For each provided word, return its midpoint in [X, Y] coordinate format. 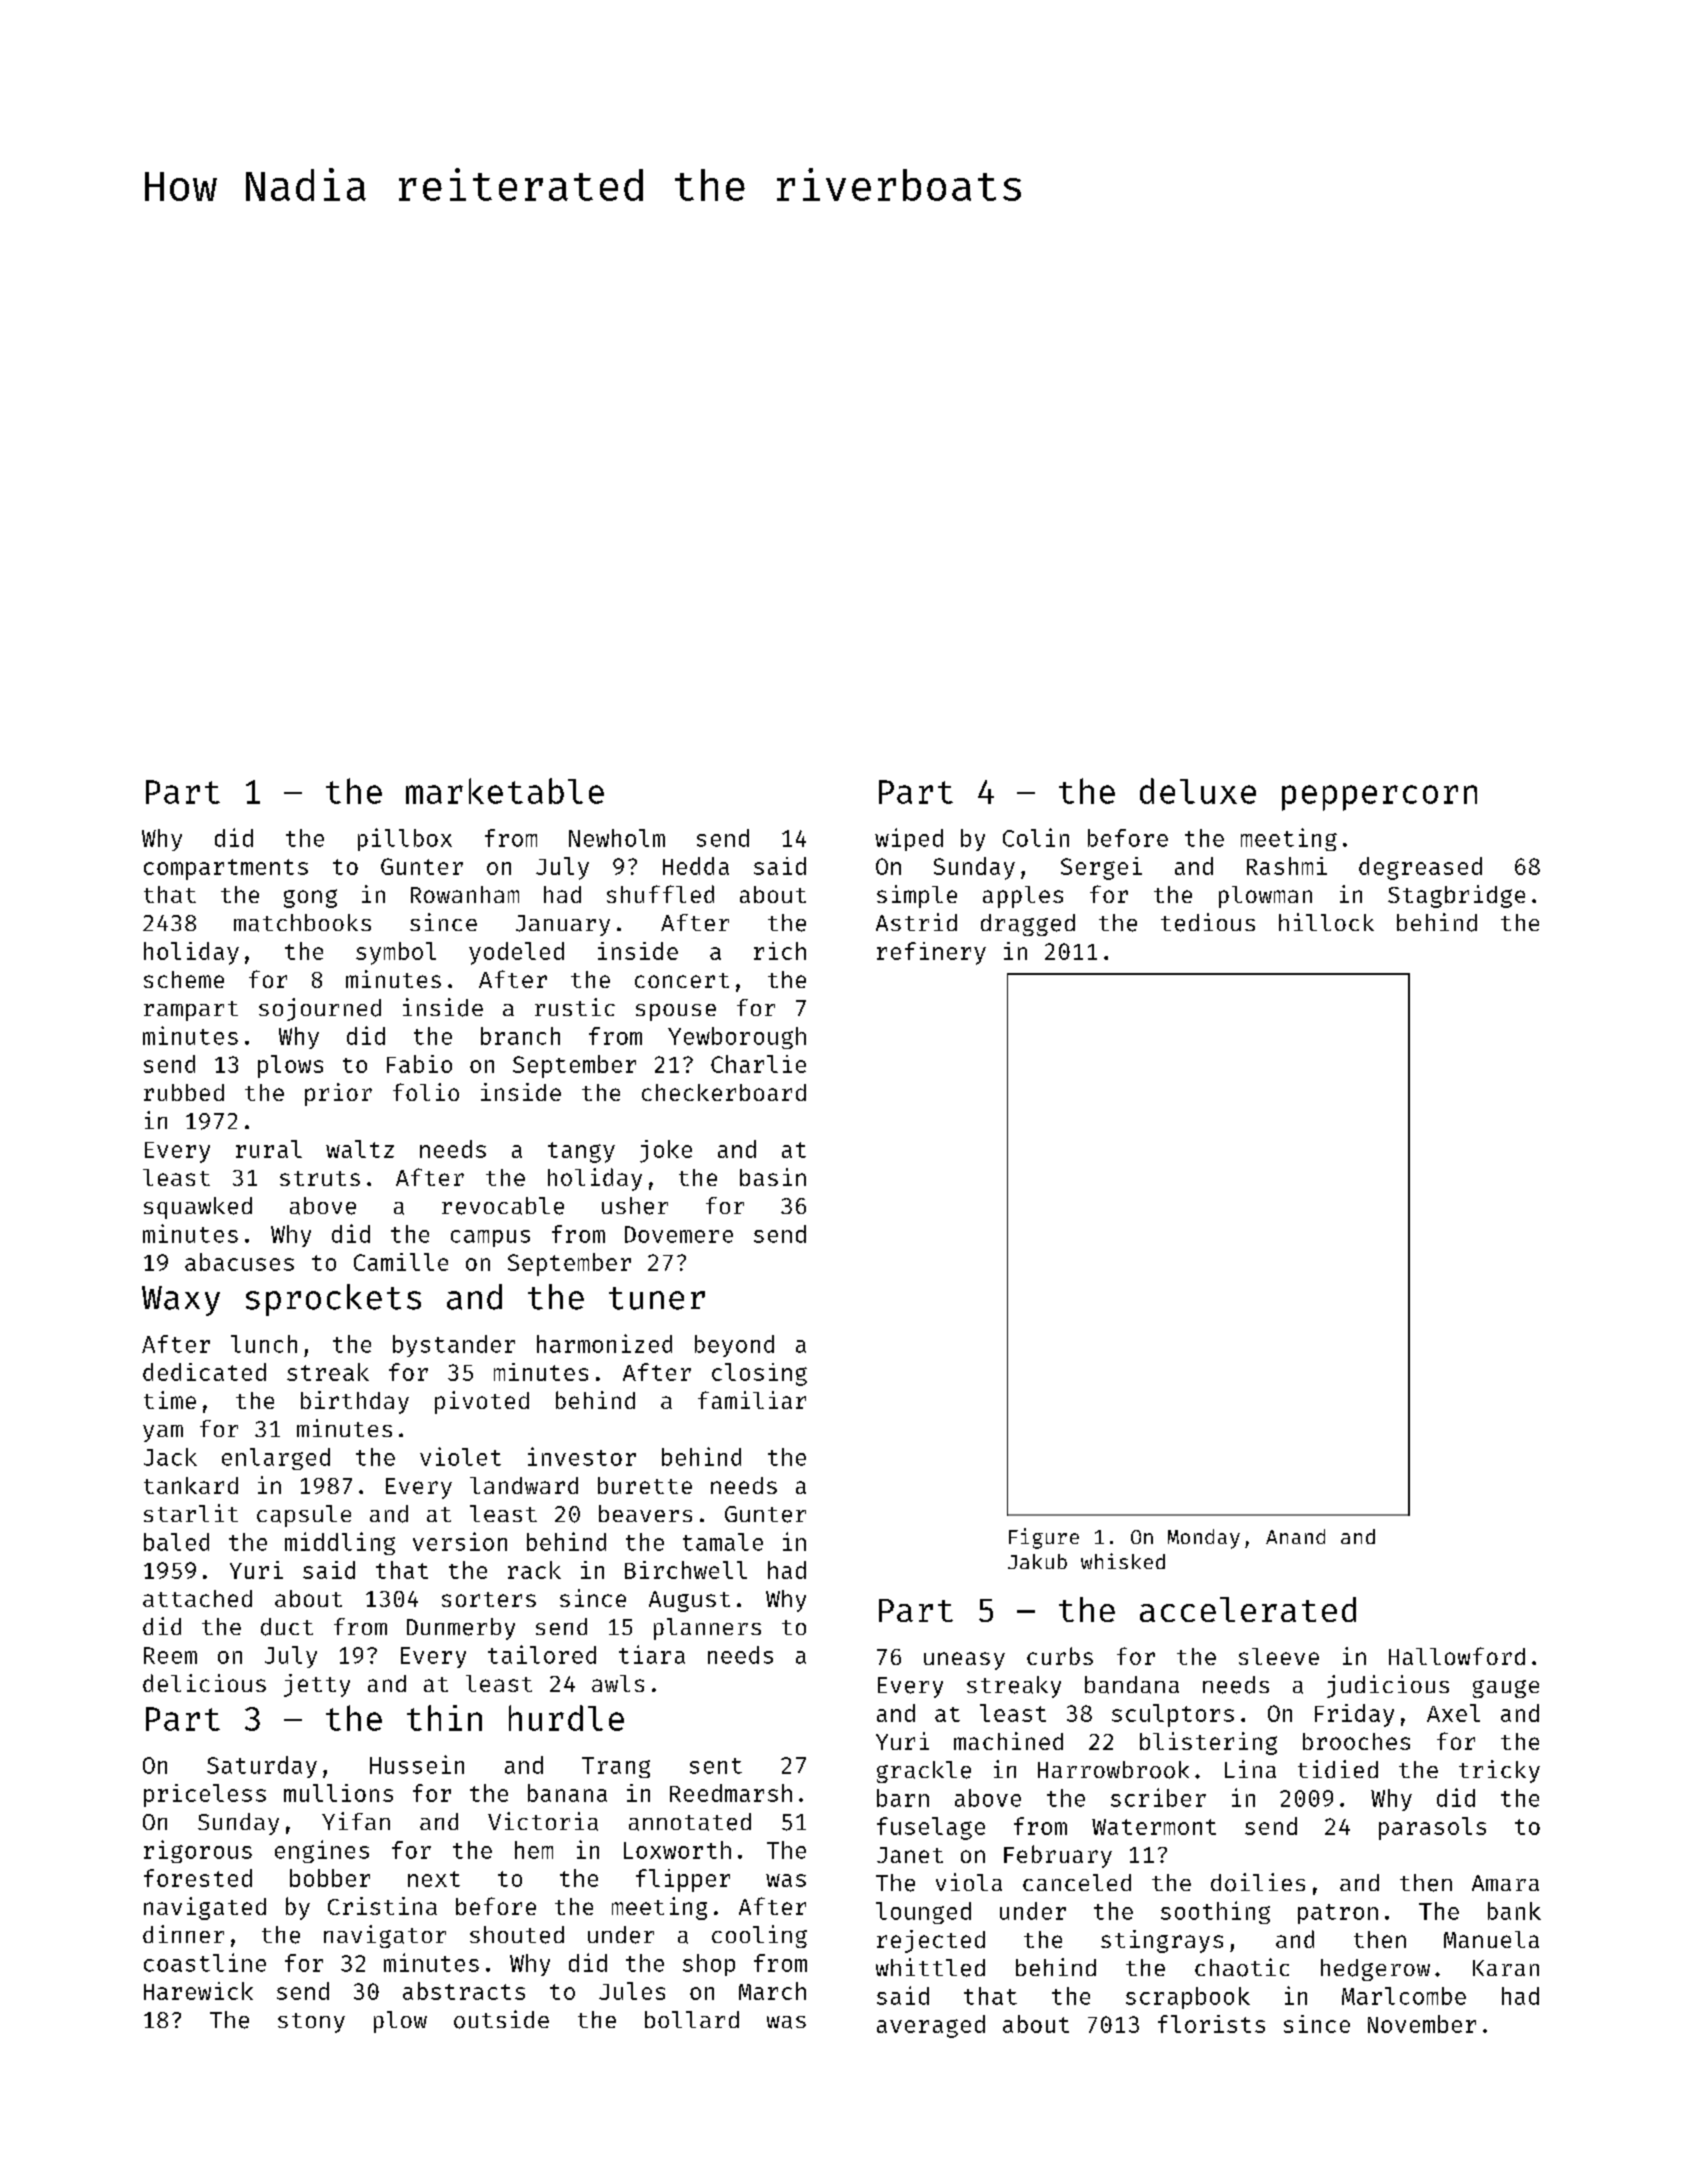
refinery [931, 953]
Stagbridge [1456, 896]
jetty [317, 1685]
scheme [184, 979]
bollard [692, 2019]
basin [773, 1177]
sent [716, 1766]
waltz [360, 1149]
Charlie [758, 1064]
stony [311, 2023]
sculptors [1173, 1715]
